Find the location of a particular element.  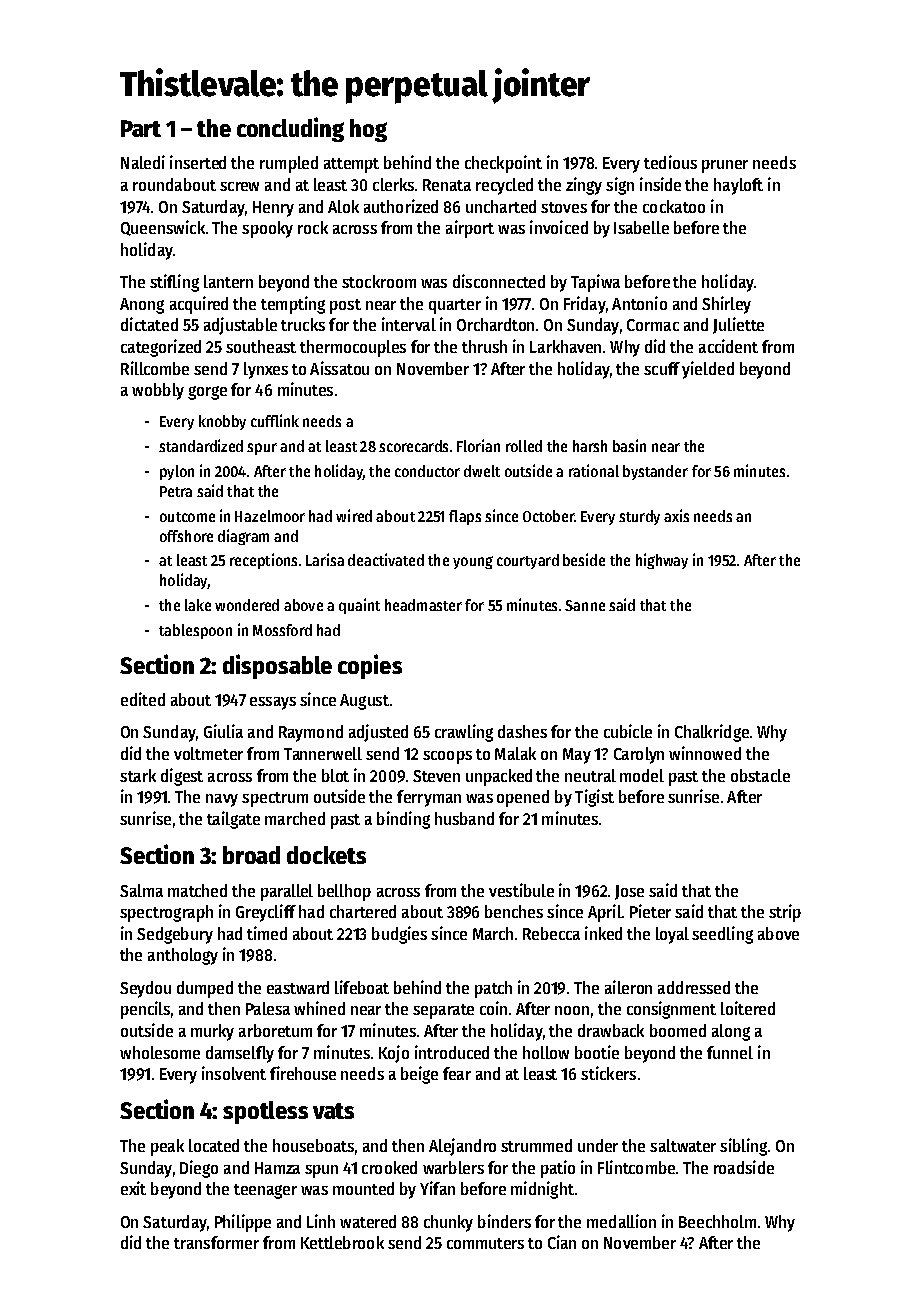

strip is located at coordinates (785, 913).
